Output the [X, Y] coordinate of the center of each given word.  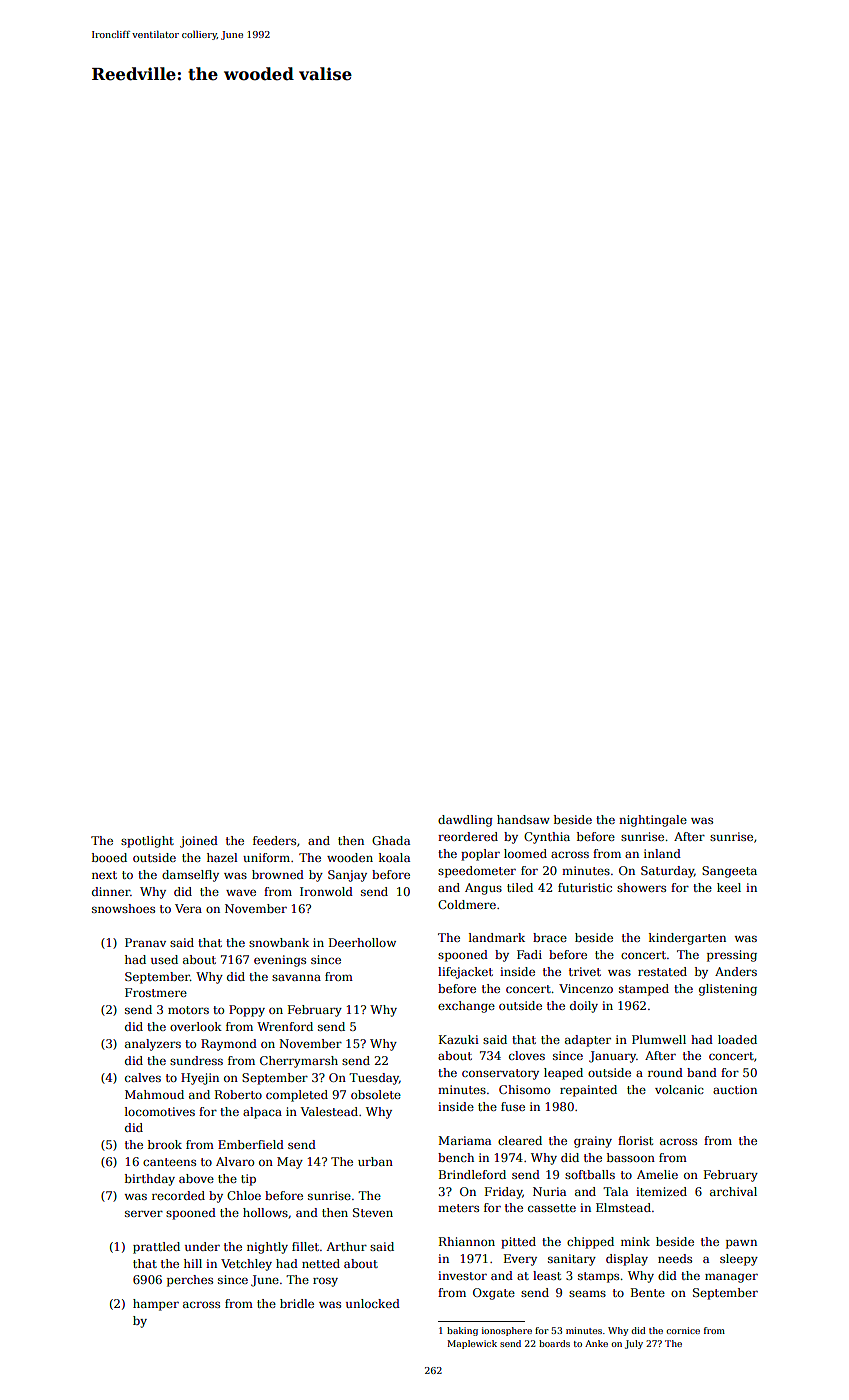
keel [729, 887]
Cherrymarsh [299, 1062]
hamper [156, 1305]
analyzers [153, 1045]
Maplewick [472, 1344]
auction [735, 1089]
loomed [525, 853]
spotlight [147, 842]
